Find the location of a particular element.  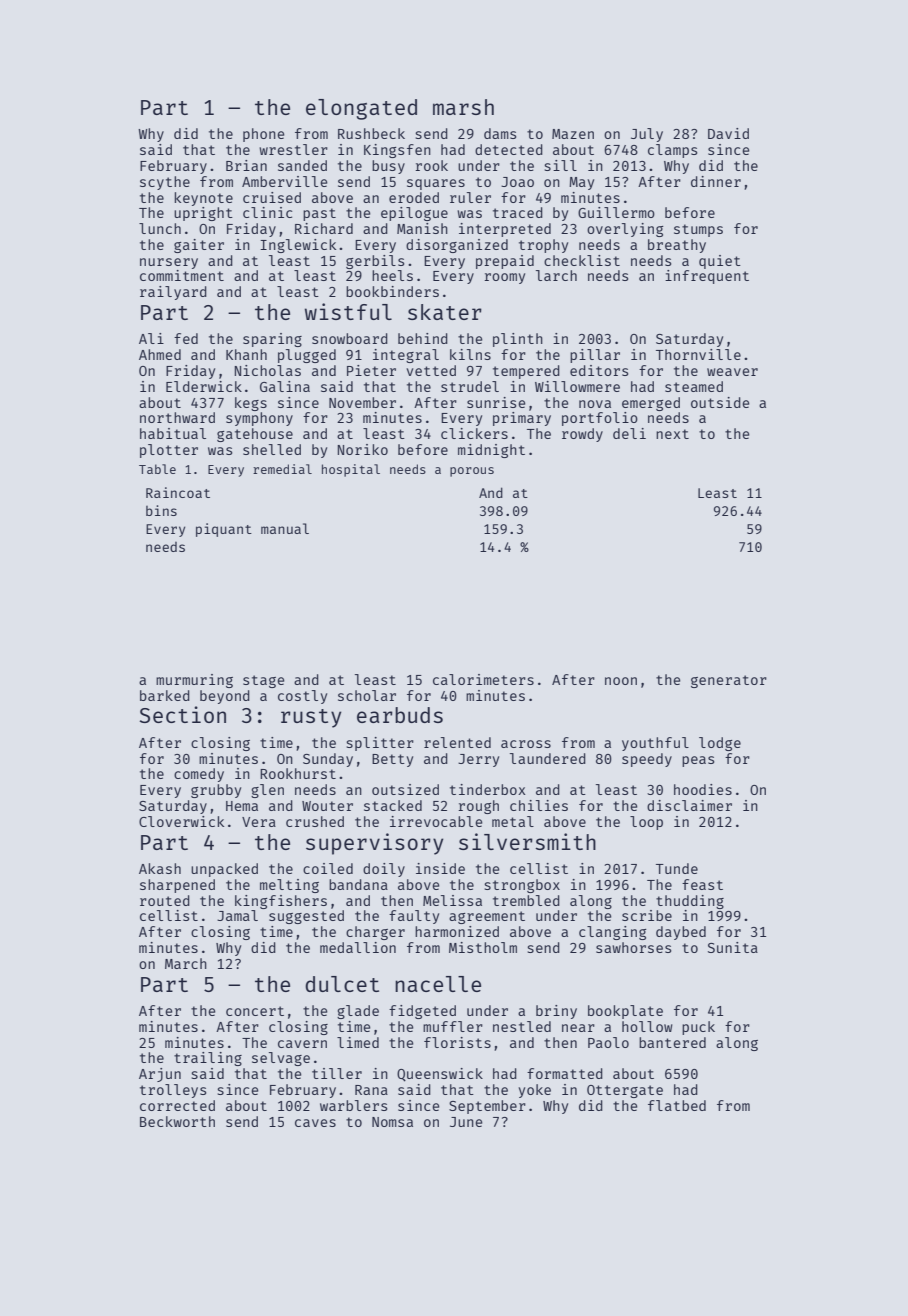

concert is located at coordinates (255, 1011).
